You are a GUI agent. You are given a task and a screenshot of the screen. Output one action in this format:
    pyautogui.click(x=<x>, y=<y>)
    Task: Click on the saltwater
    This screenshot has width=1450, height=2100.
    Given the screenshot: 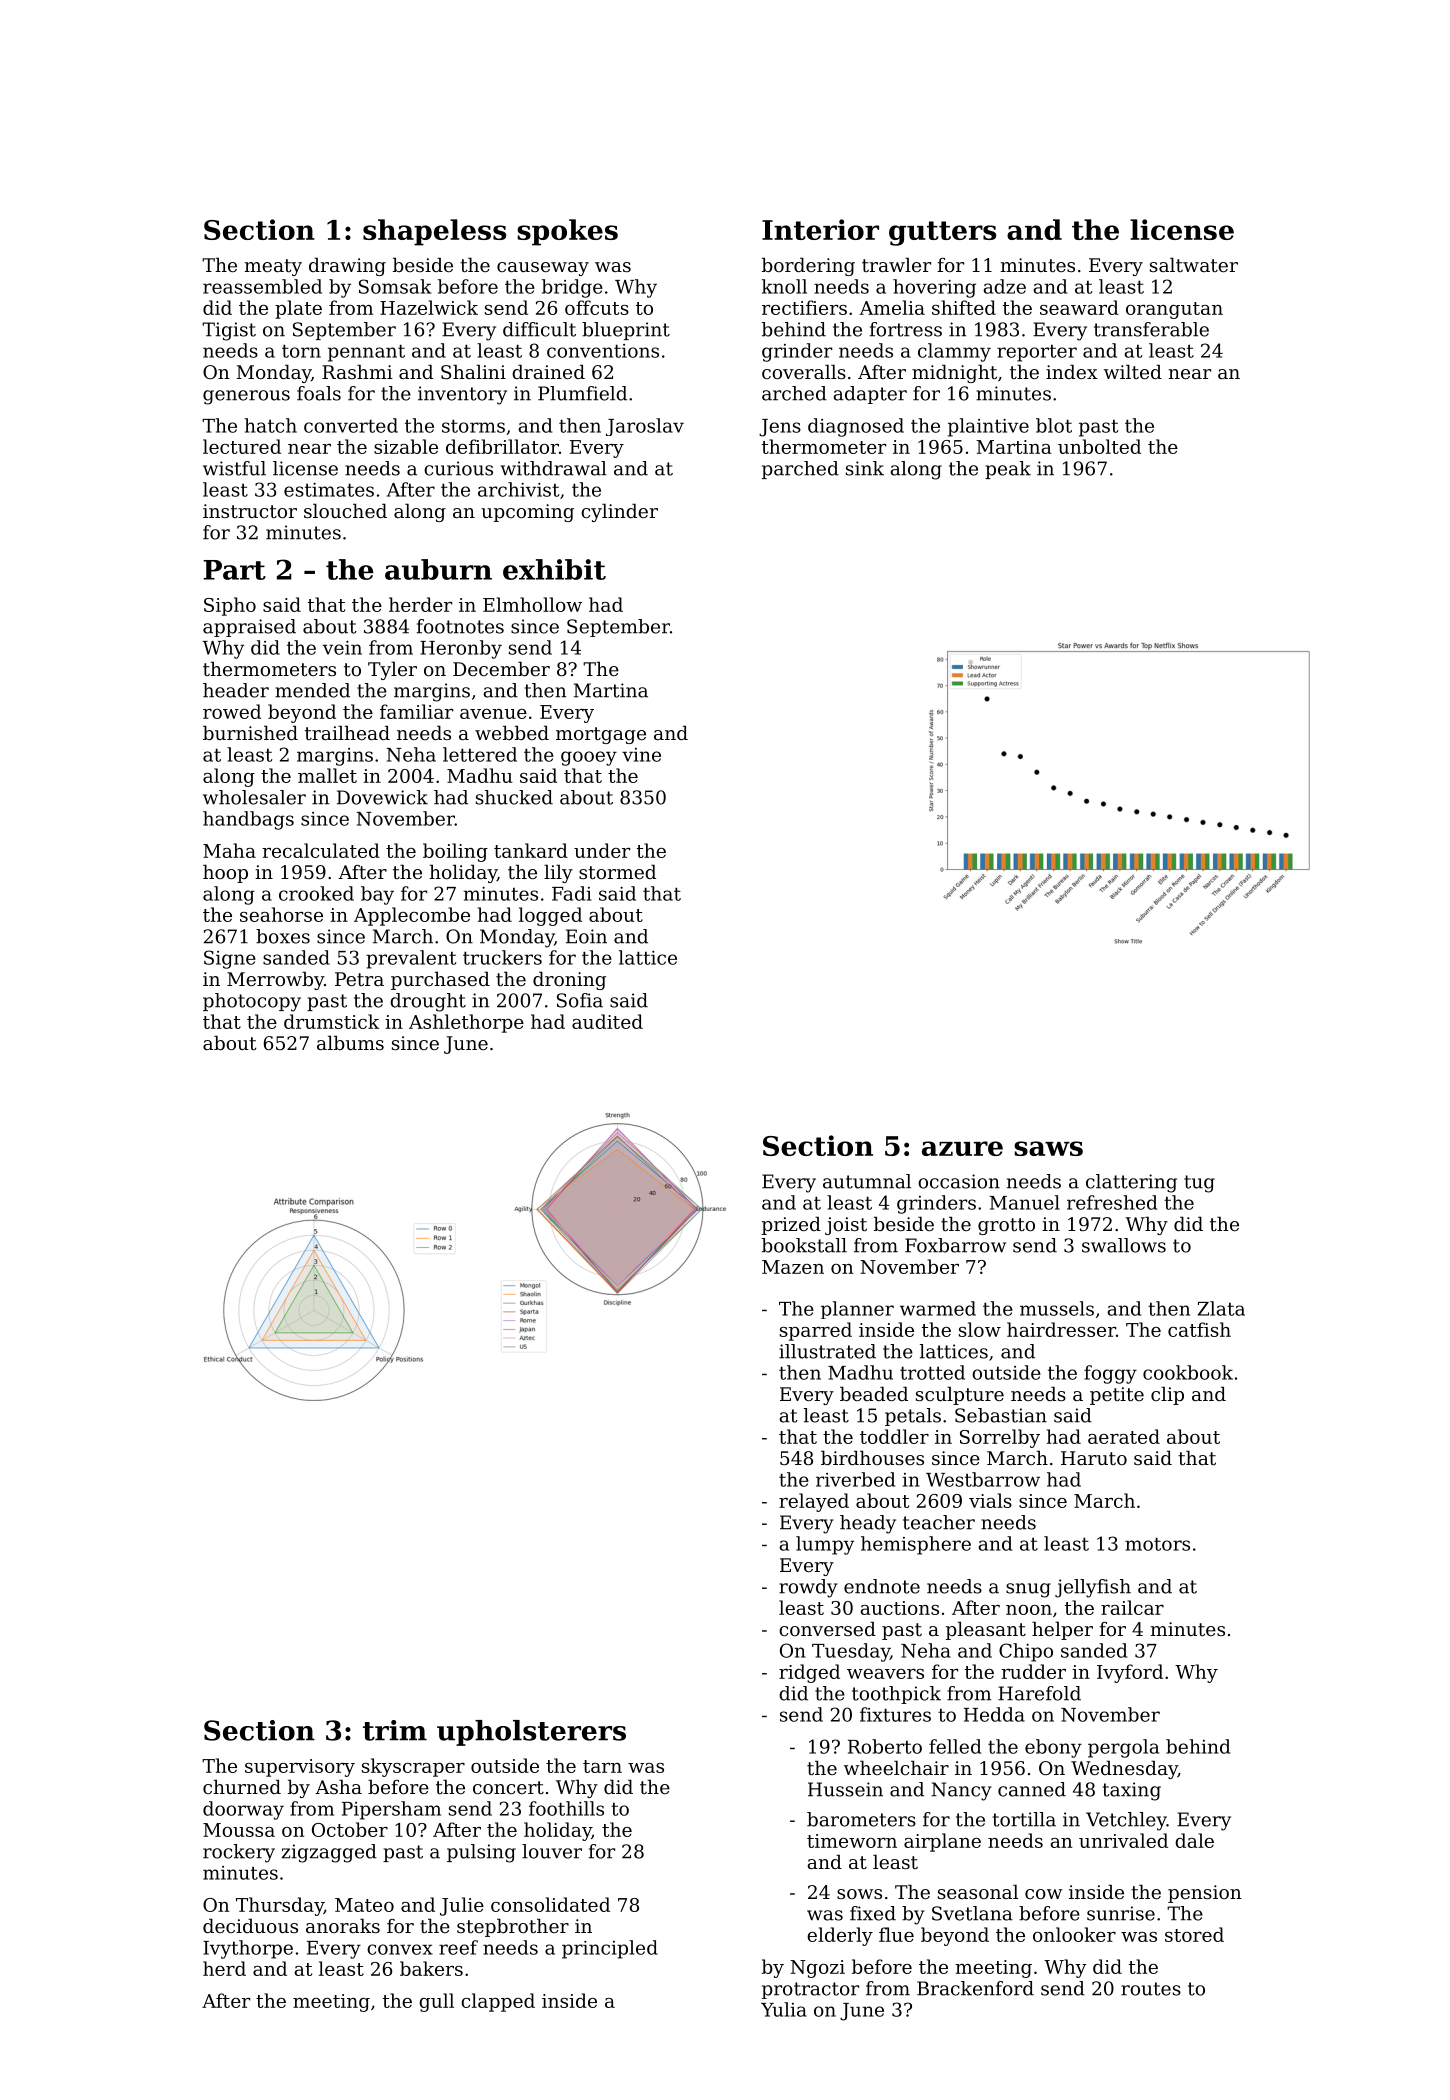 What is the action you would take?
    pyautogui.click(x=1194, y=264)
